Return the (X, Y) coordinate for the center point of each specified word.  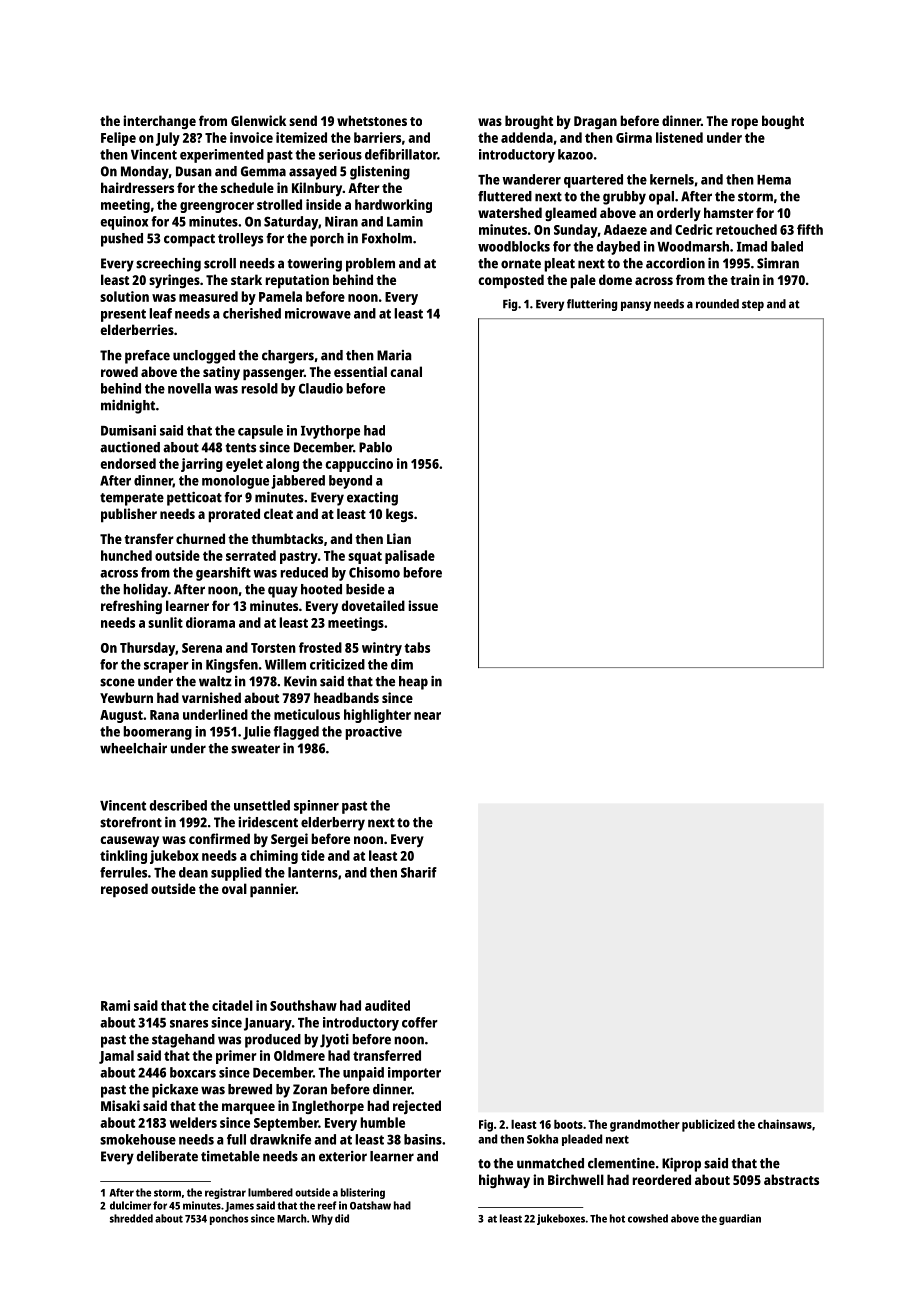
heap (413, 683)
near (427, 716)
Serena (202, 648)
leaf (160, 313)
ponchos (229, 1219)
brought (529, 122)
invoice (251, 137)
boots (568, 1124)
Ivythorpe (330, 432)
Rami (115, 1005)
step (753, 305)
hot (617, 1218)
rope (745, 124)
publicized (708, 1125)
